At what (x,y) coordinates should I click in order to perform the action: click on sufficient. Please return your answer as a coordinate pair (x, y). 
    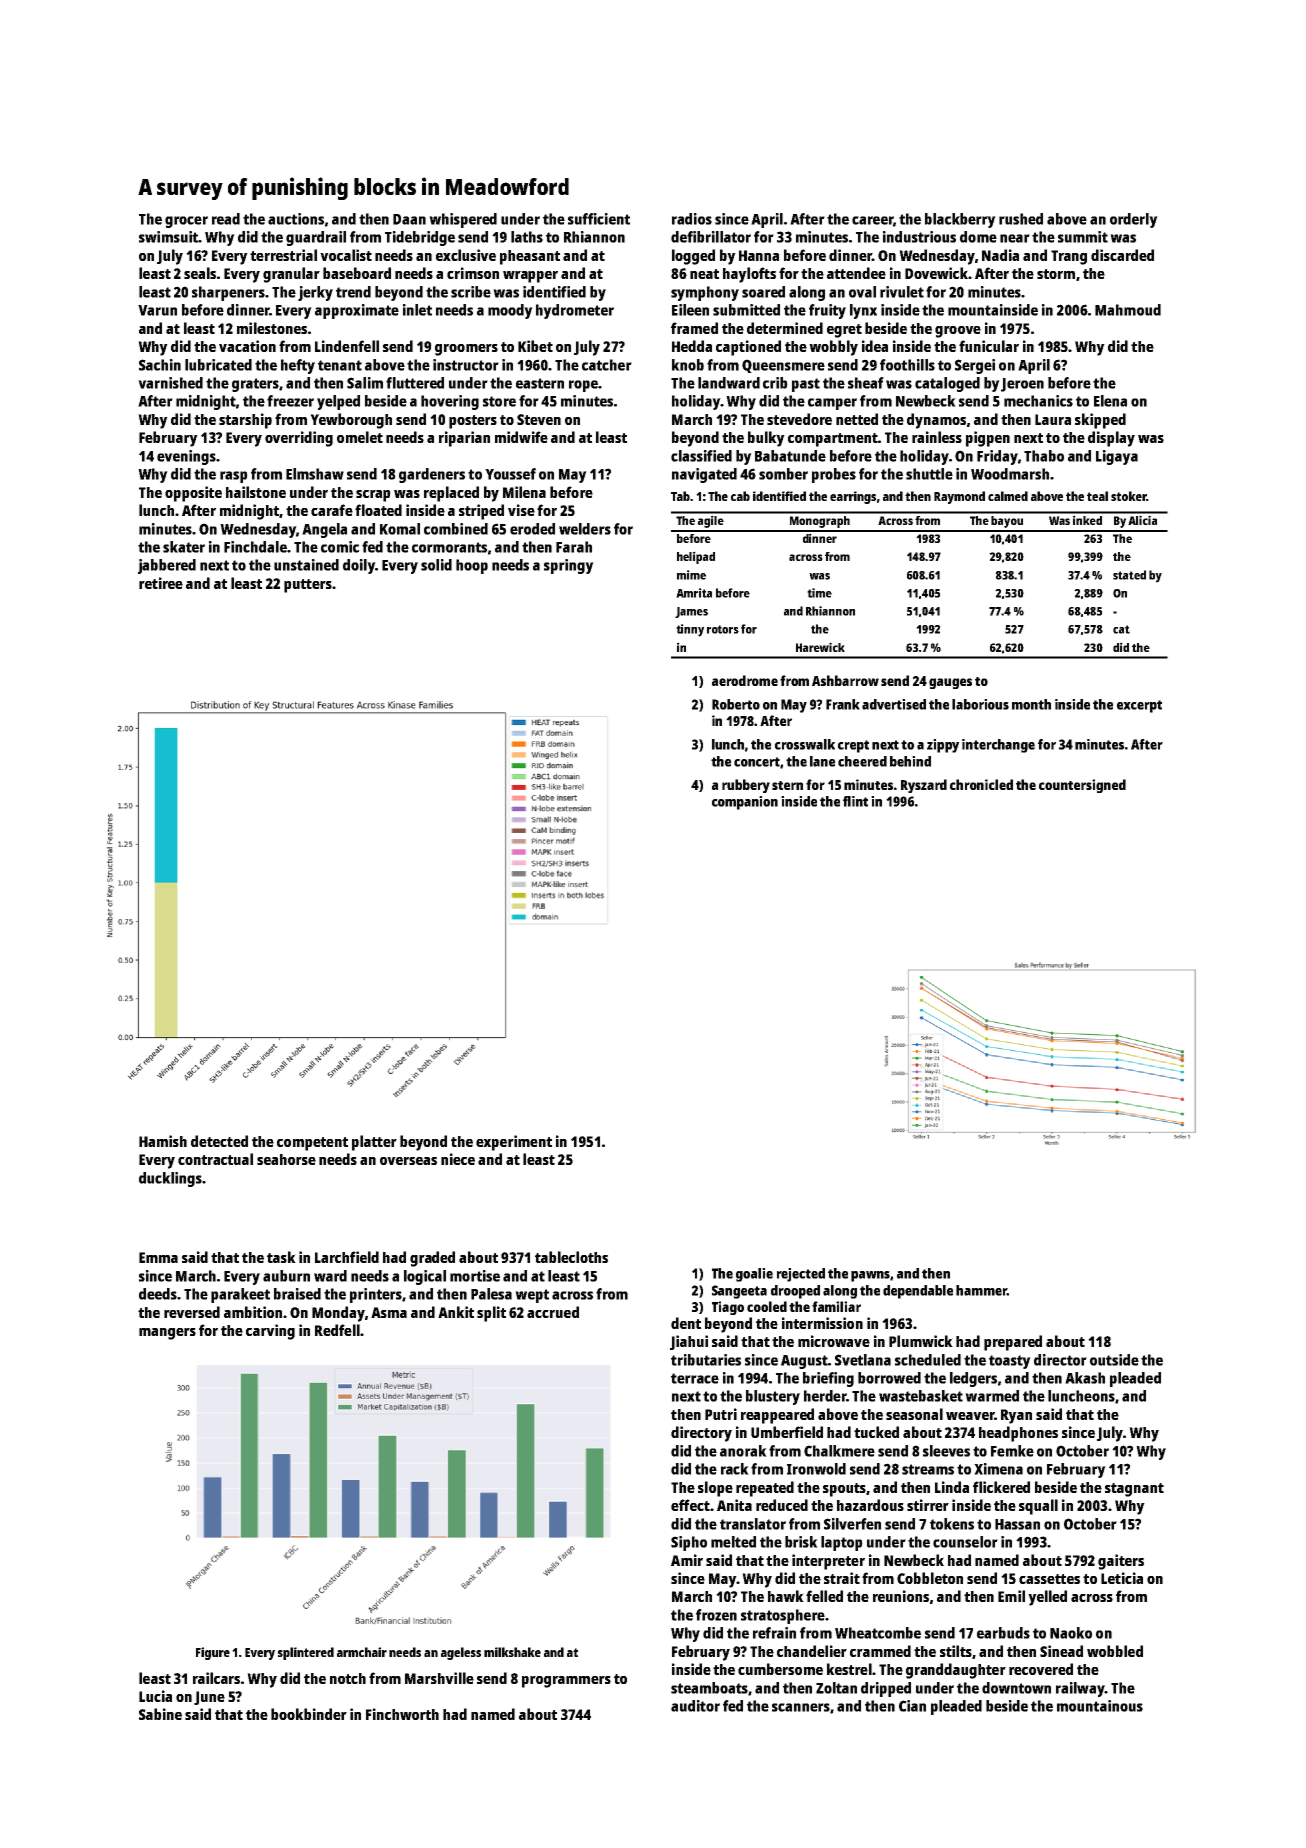
    Looking at the image, I should click on (599, 219).
